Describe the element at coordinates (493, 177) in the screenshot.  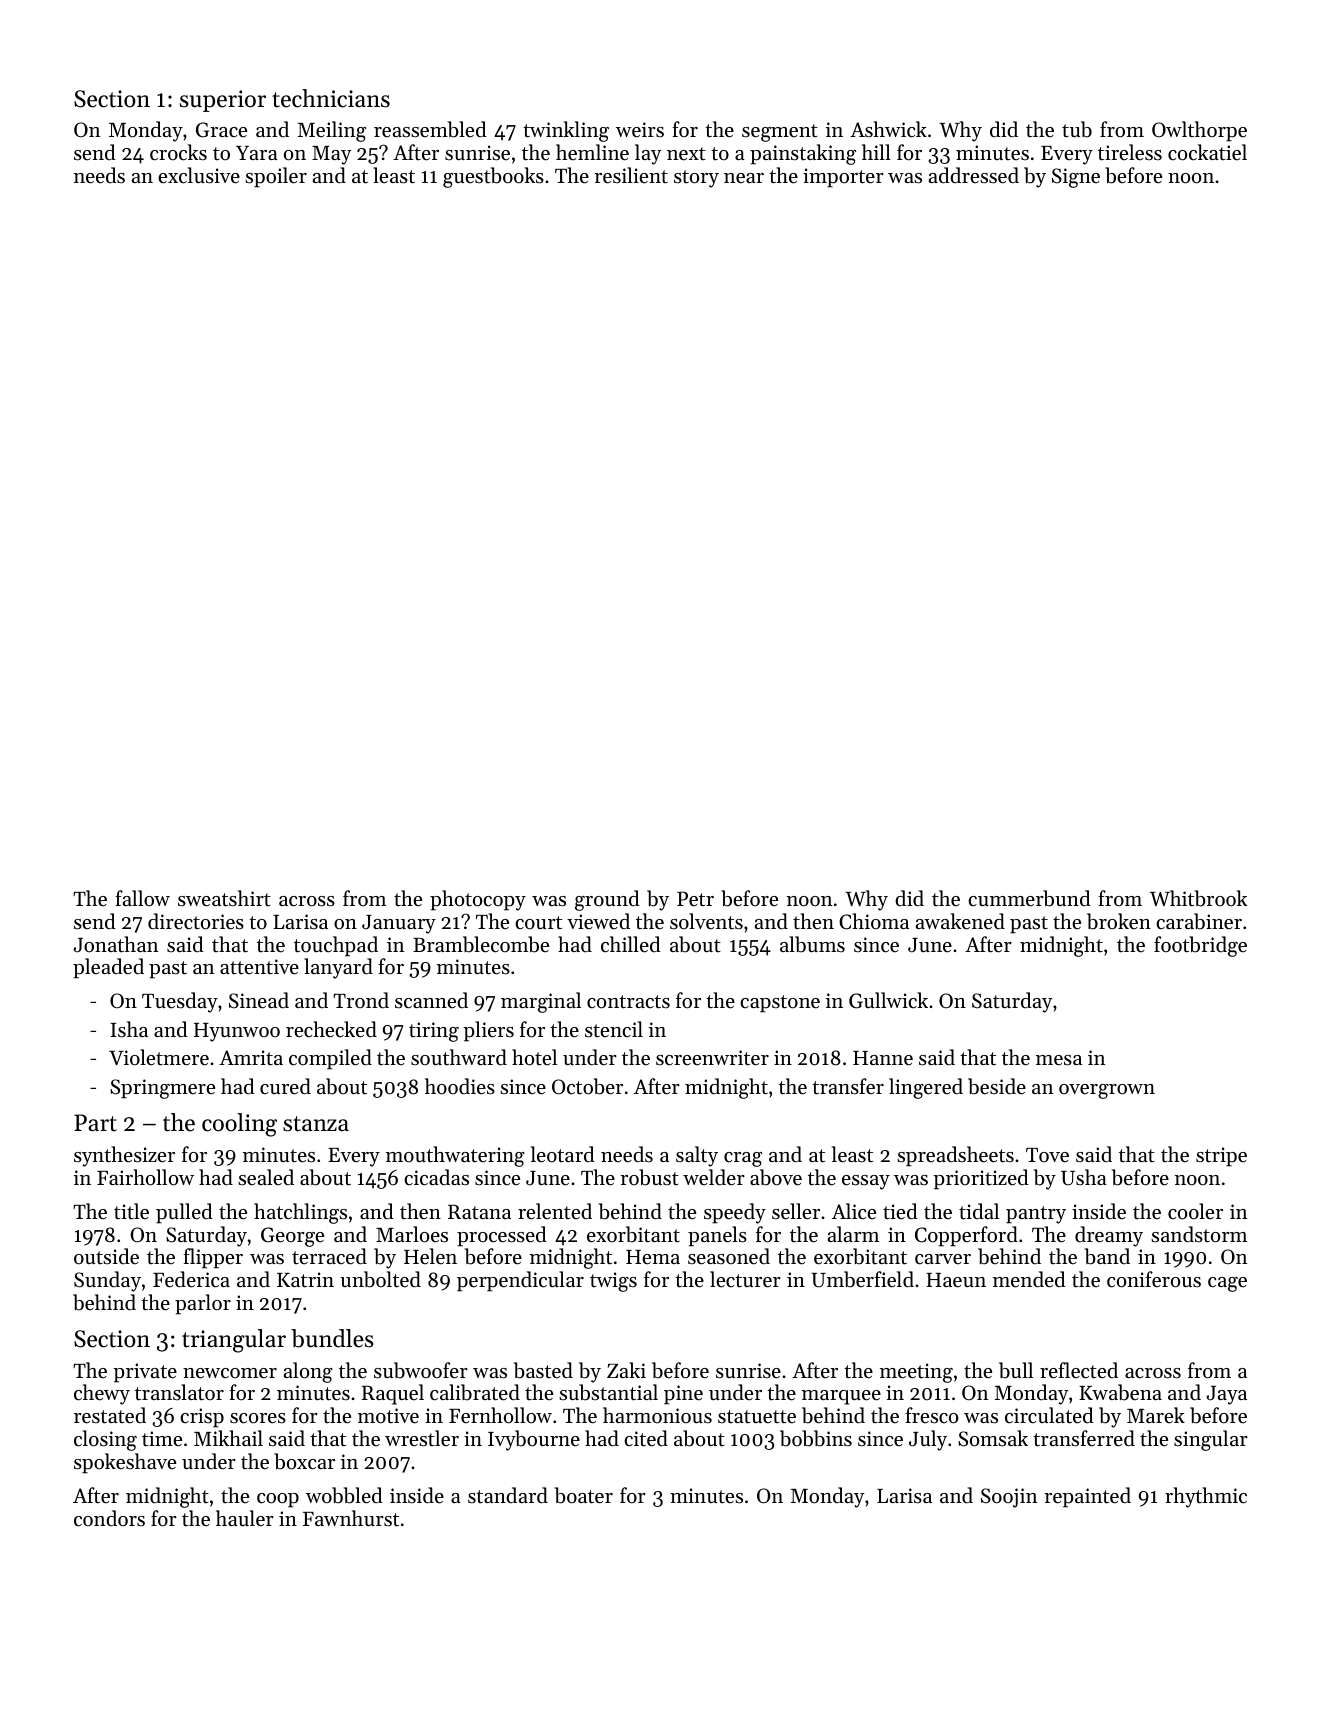
I see `guestbooks` at that location.
